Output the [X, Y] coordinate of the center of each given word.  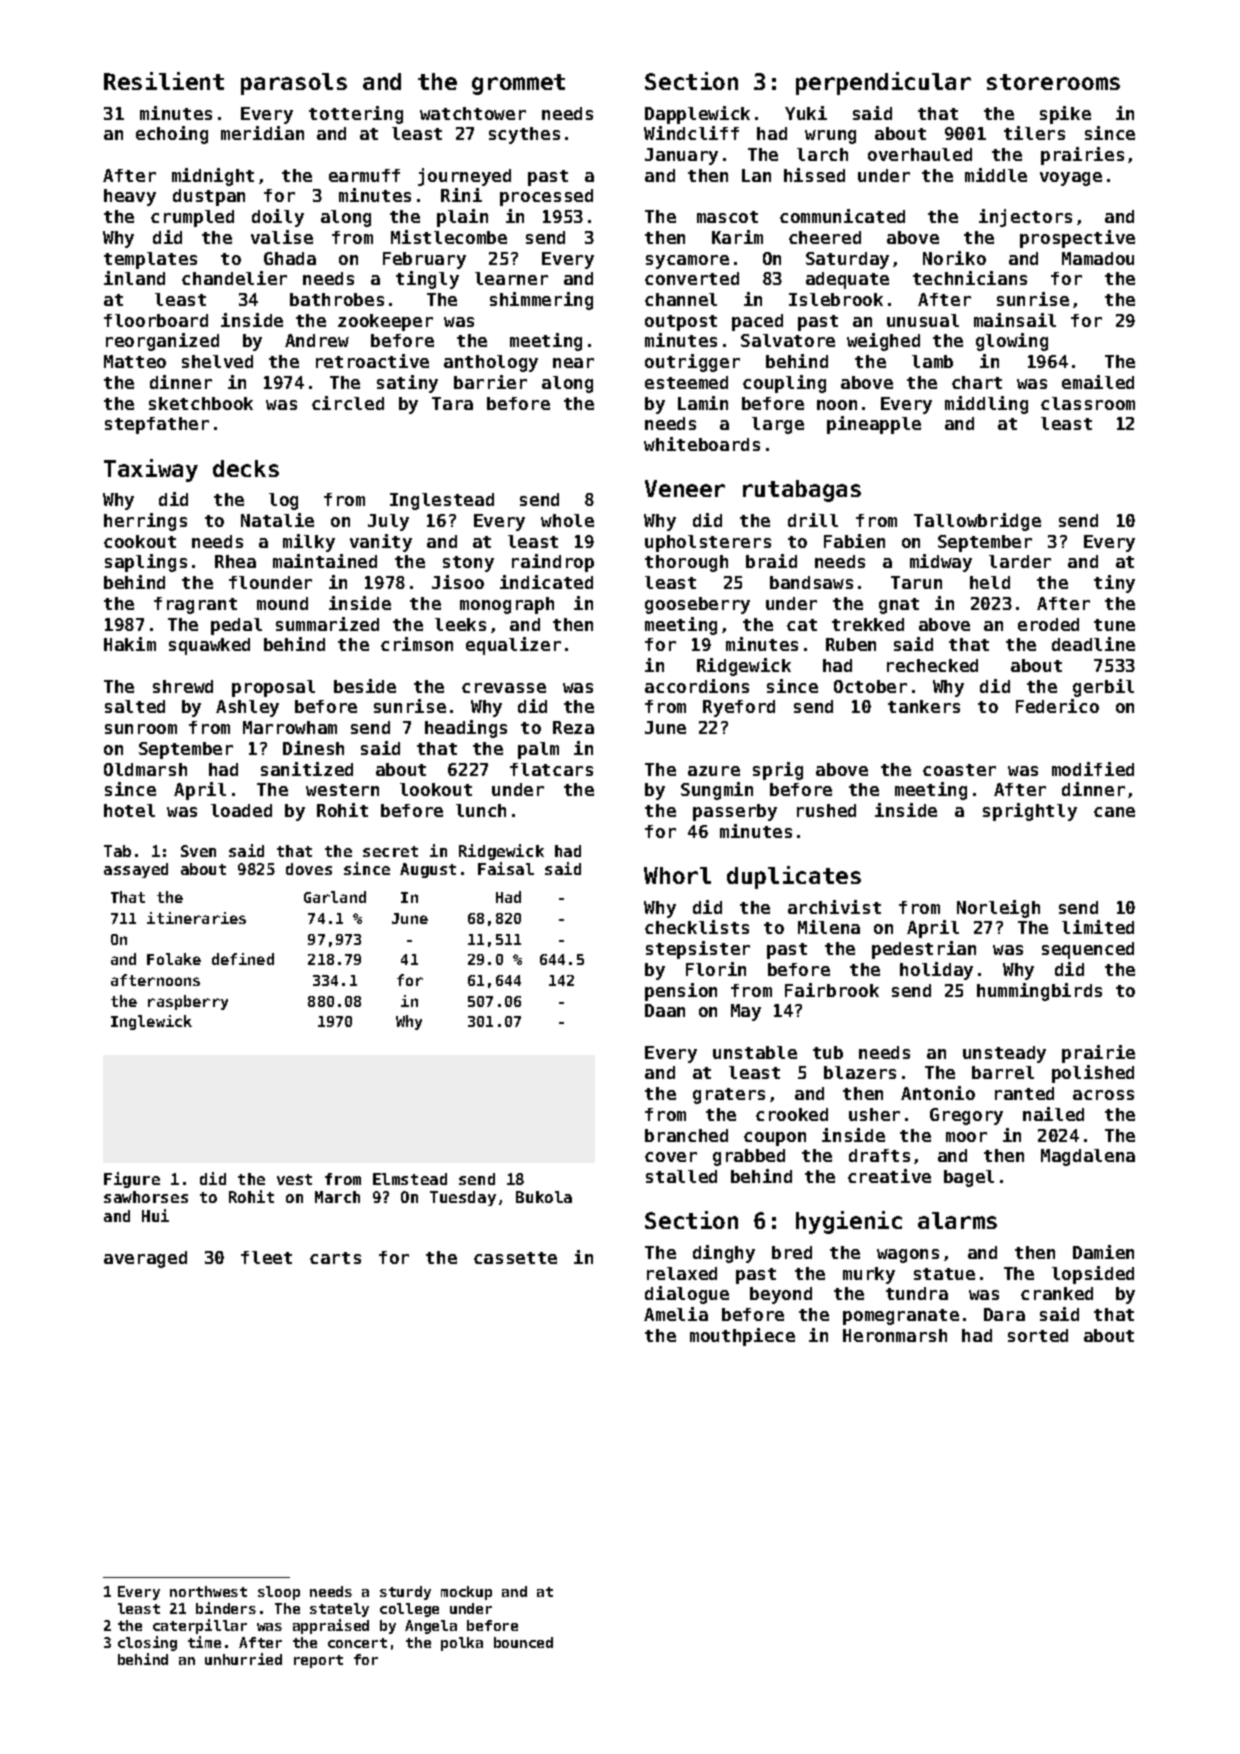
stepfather [157, 425]
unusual [923, 320]
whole [567, 520]
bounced [523, 1642]
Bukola [544, 1197]
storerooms [1053, 82]
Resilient [164, 81]
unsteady [1004, 1054]
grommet [518, 84]
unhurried [243, 1659]
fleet [266, 1257]
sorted [1038, 1335]
